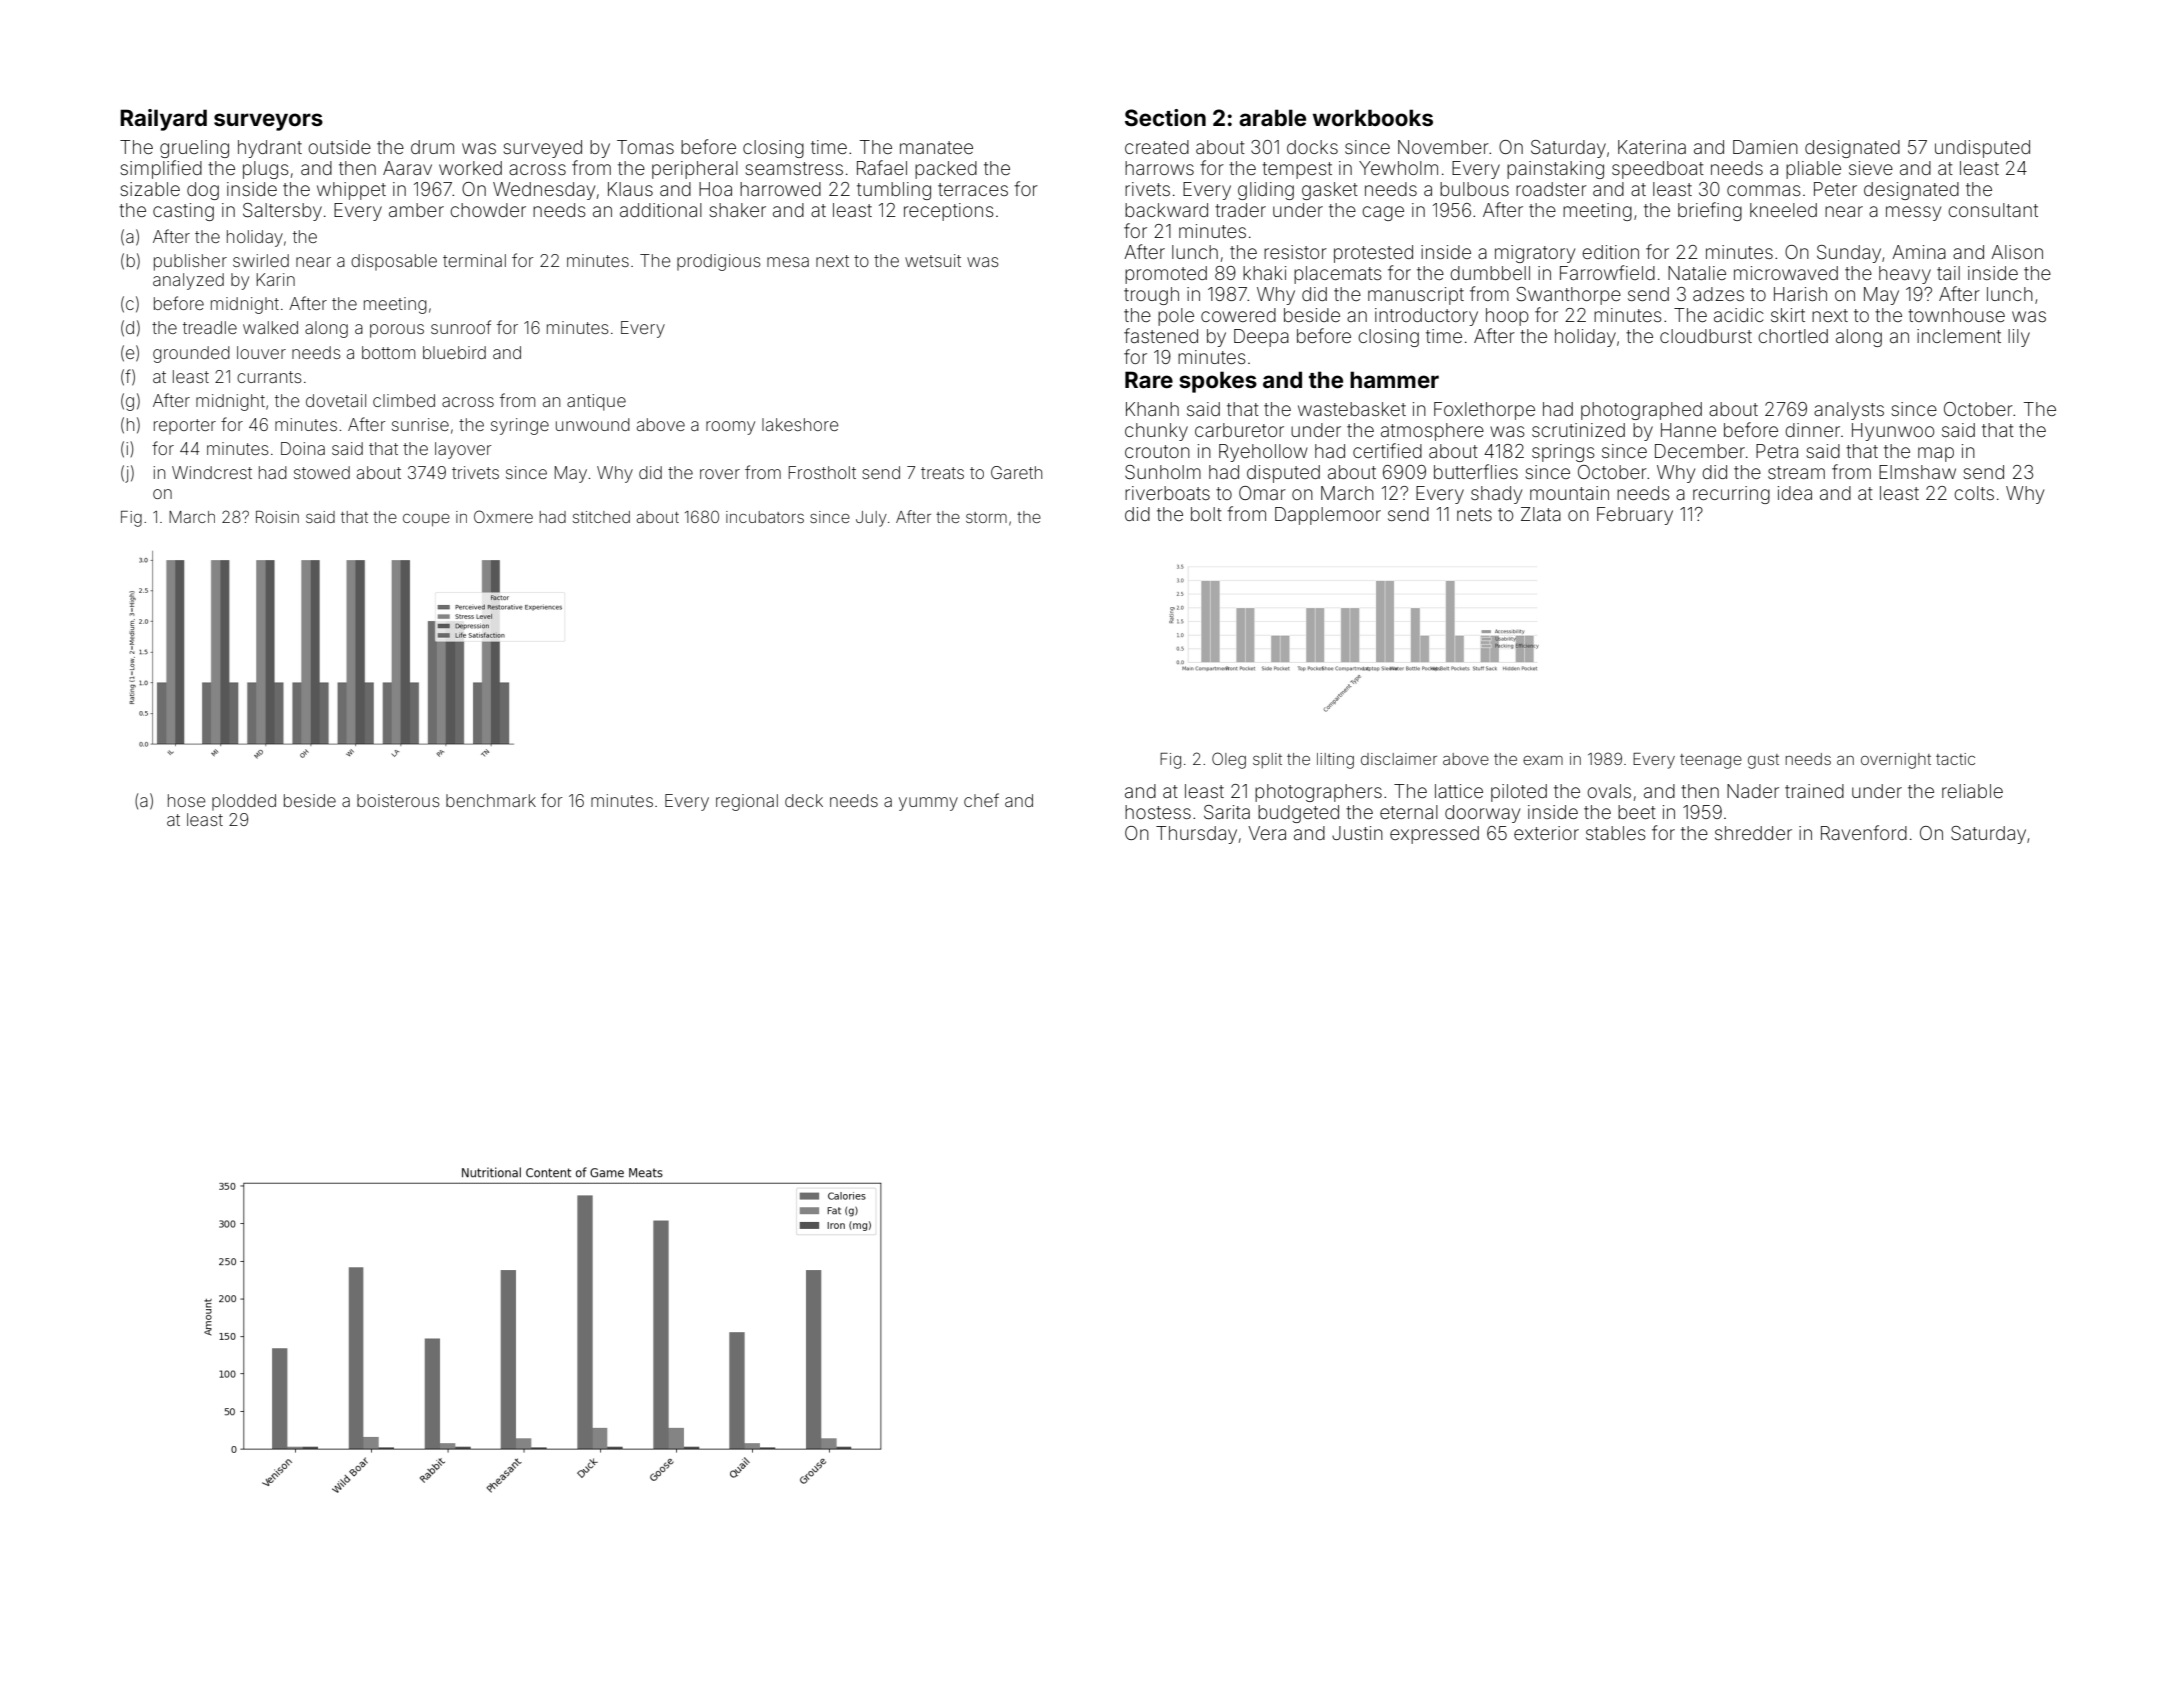 The height and width of the document is (1683, 2178). I want to click on Oleg, so click(1229, 760).
